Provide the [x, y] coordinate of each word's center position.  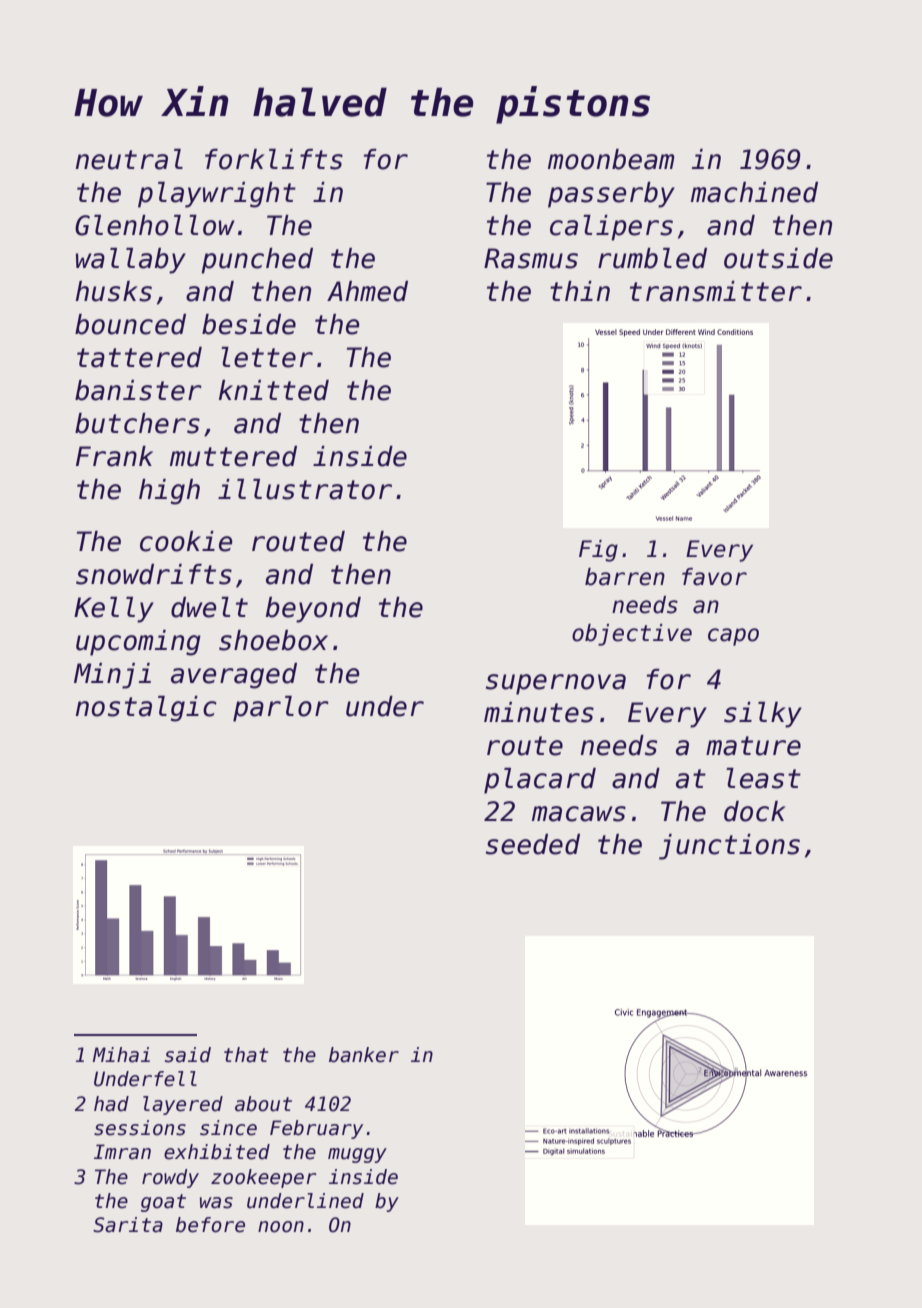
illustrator [305, 489]
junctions [729, 847]
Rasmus [531, 258]
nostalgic [146, 709]
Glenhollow [155, 225]
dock [755, 811]
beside [249, 324]
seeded [533, 844]
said [188, 1055]
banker [364, 1055]
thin [580, 291]
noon [281, 1227]
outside [778, 258]
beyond [313, 610]
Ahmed [367, 291]
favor [714, 577]
